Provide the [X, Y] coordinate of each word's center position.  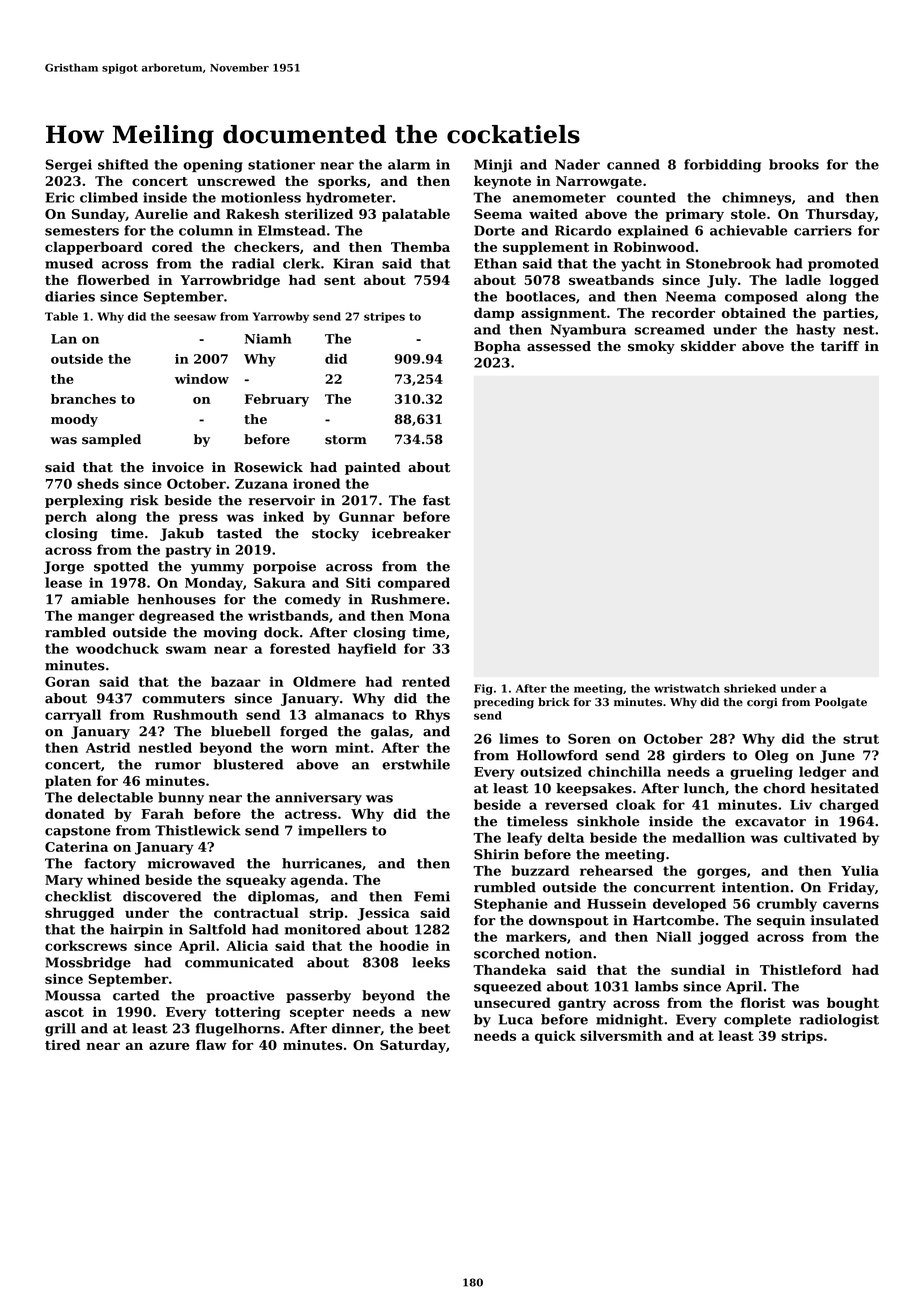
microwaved [191, 863]
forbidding [722, 166]
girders [699, 756]
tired [62, 1045]
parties [848, 314]
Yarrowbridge [230, 281]
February [277, 400]
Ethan [495, 263]
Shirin [496, 854]
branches [83, 399]
